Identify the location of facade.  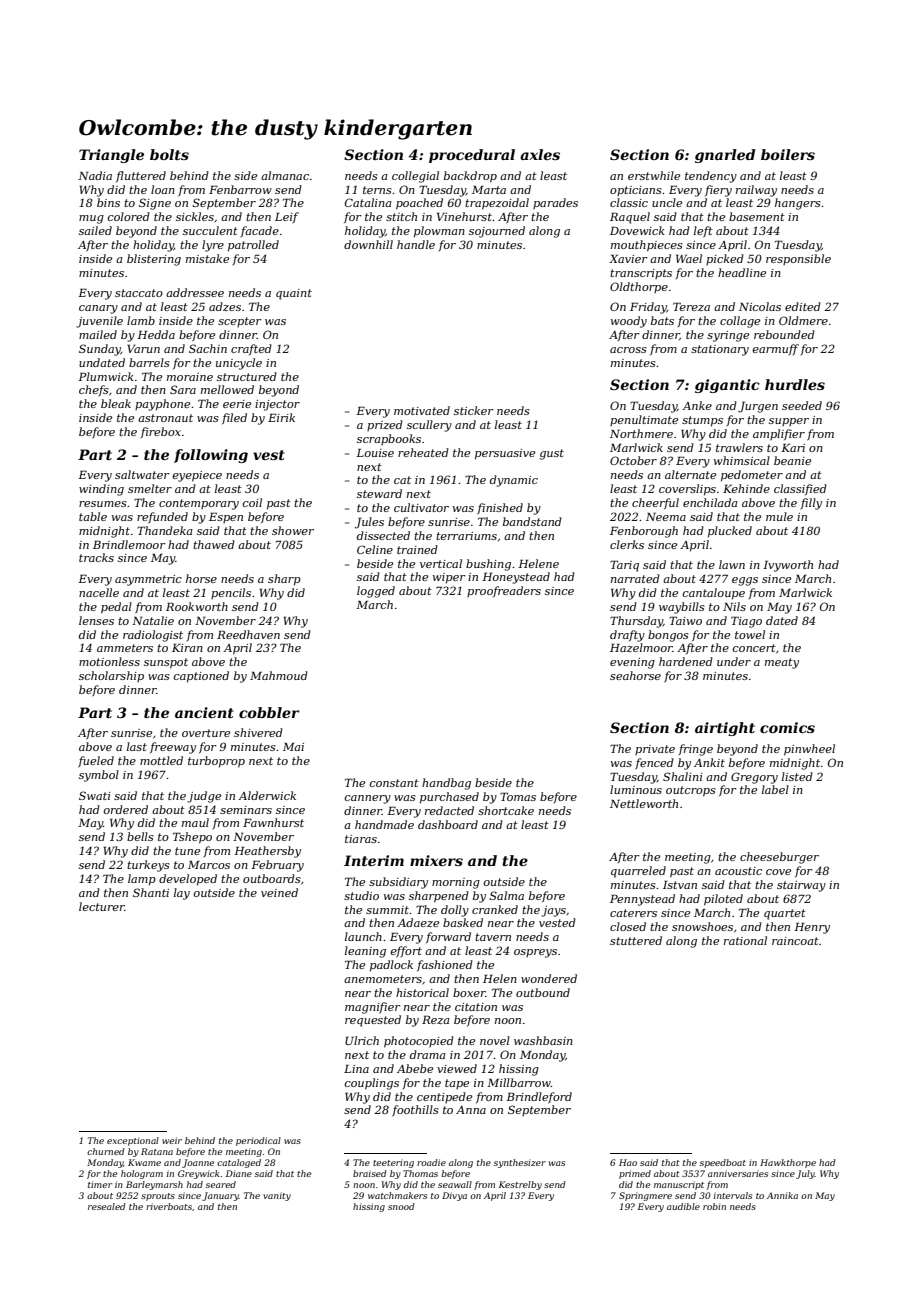
(260, 231).
